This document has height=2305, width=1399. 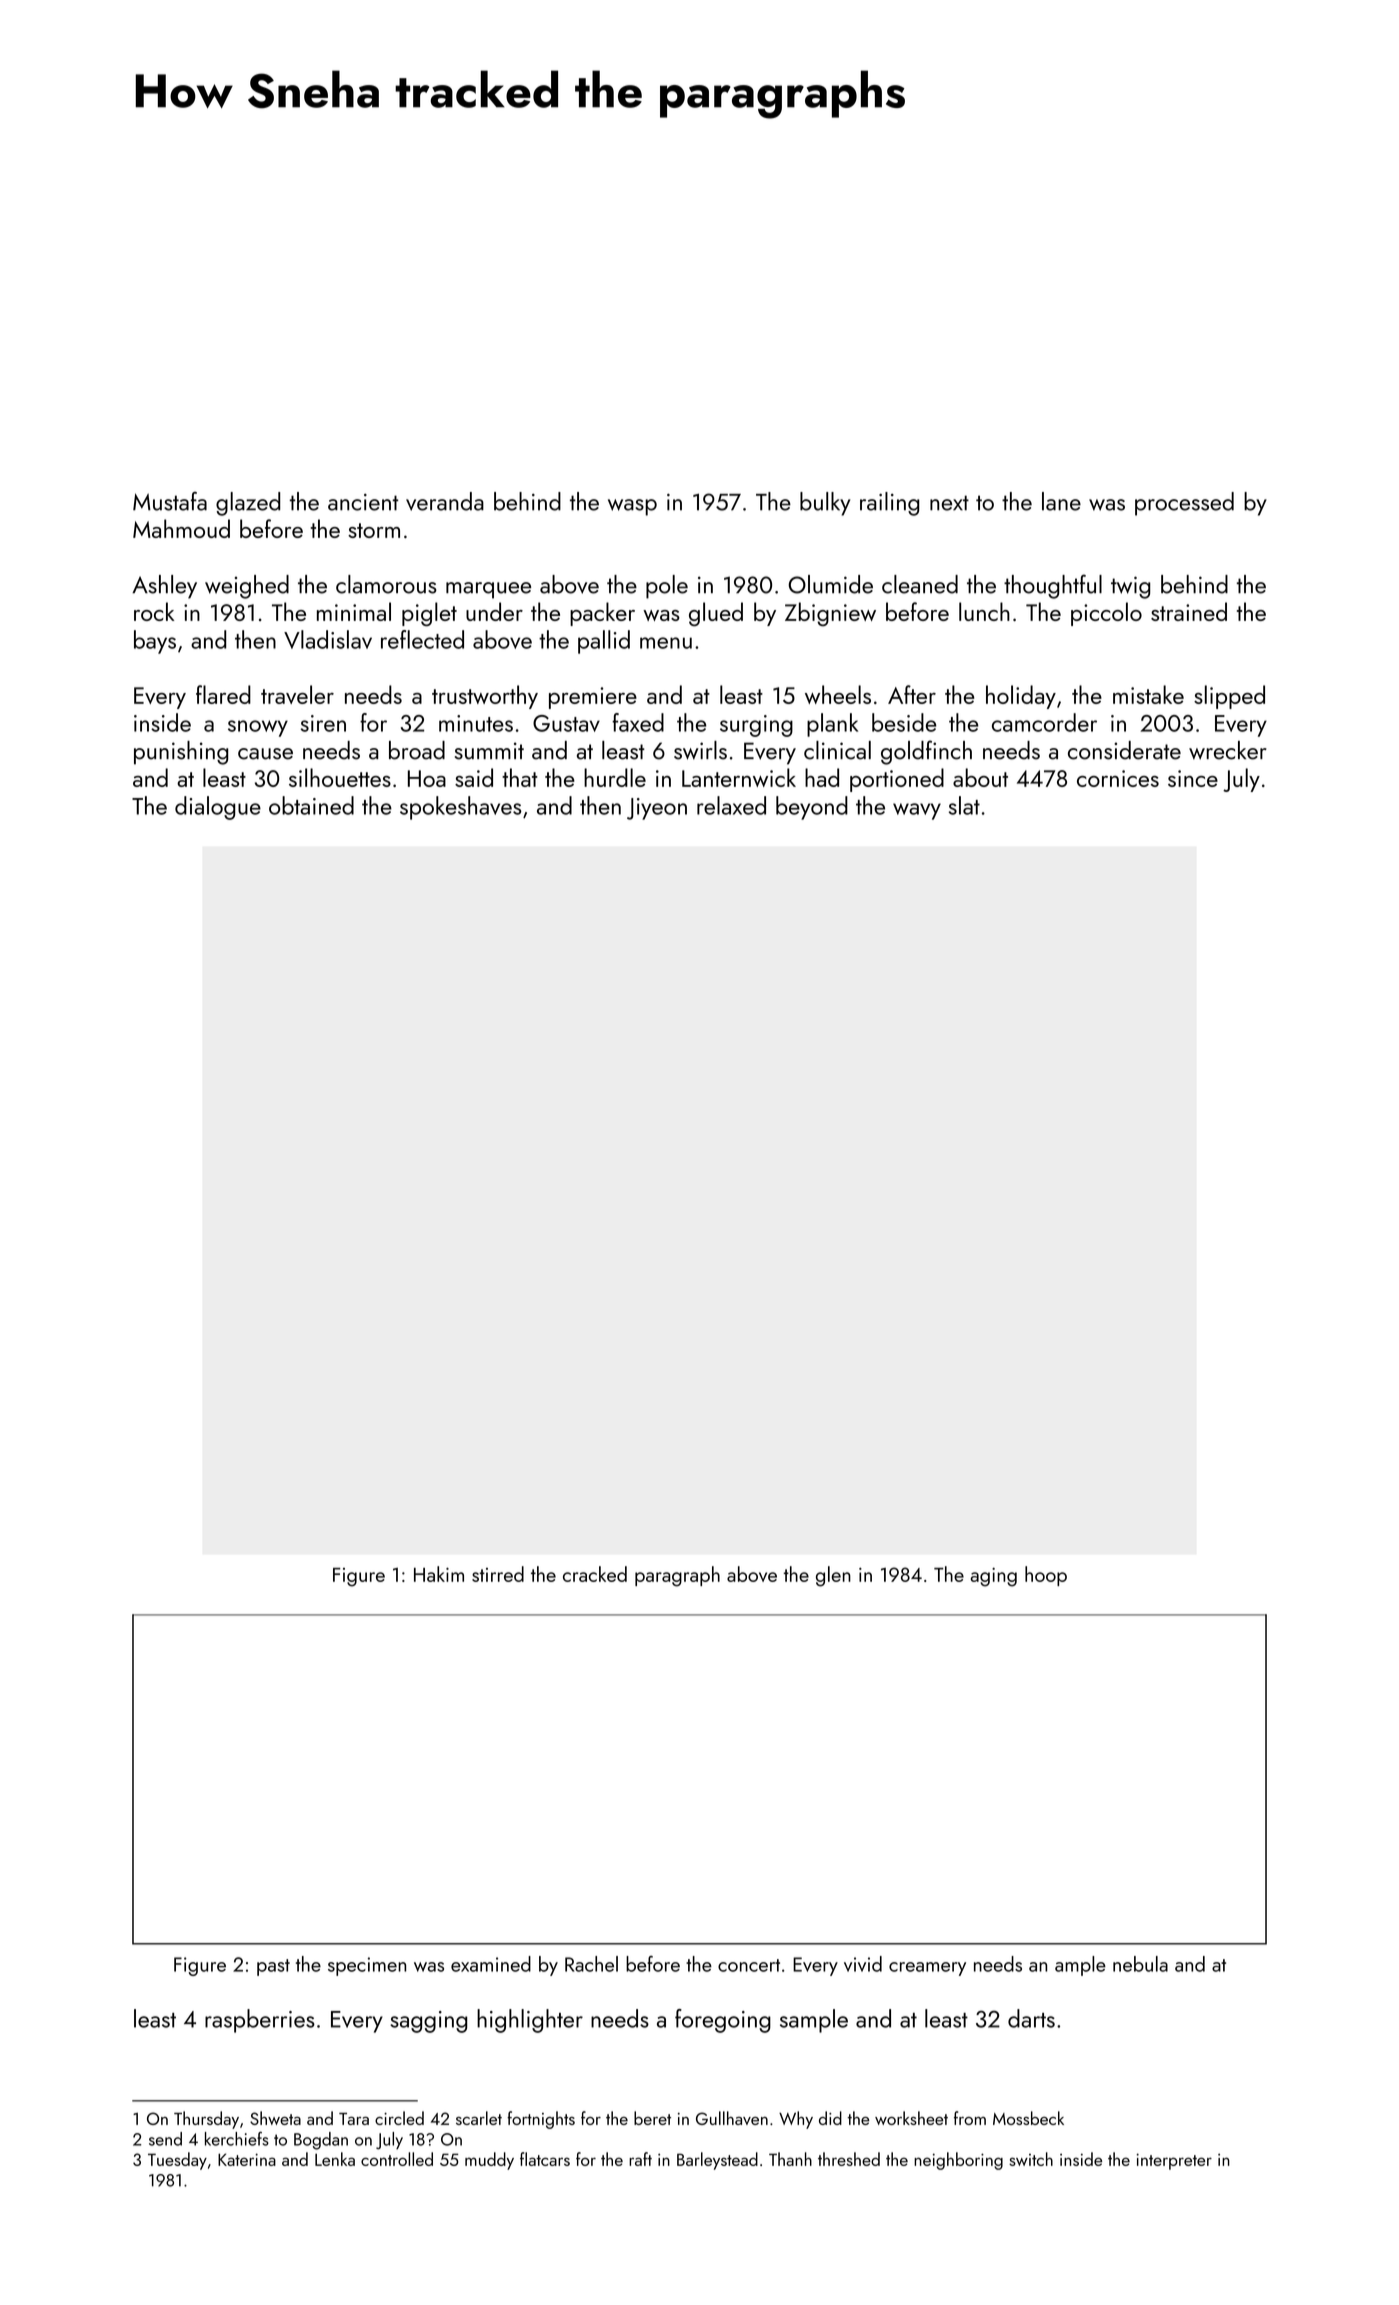 What do you see at coordinates (1046, 1576) in the document?
I see `hoop` at bounding box center [1046, 1576].
